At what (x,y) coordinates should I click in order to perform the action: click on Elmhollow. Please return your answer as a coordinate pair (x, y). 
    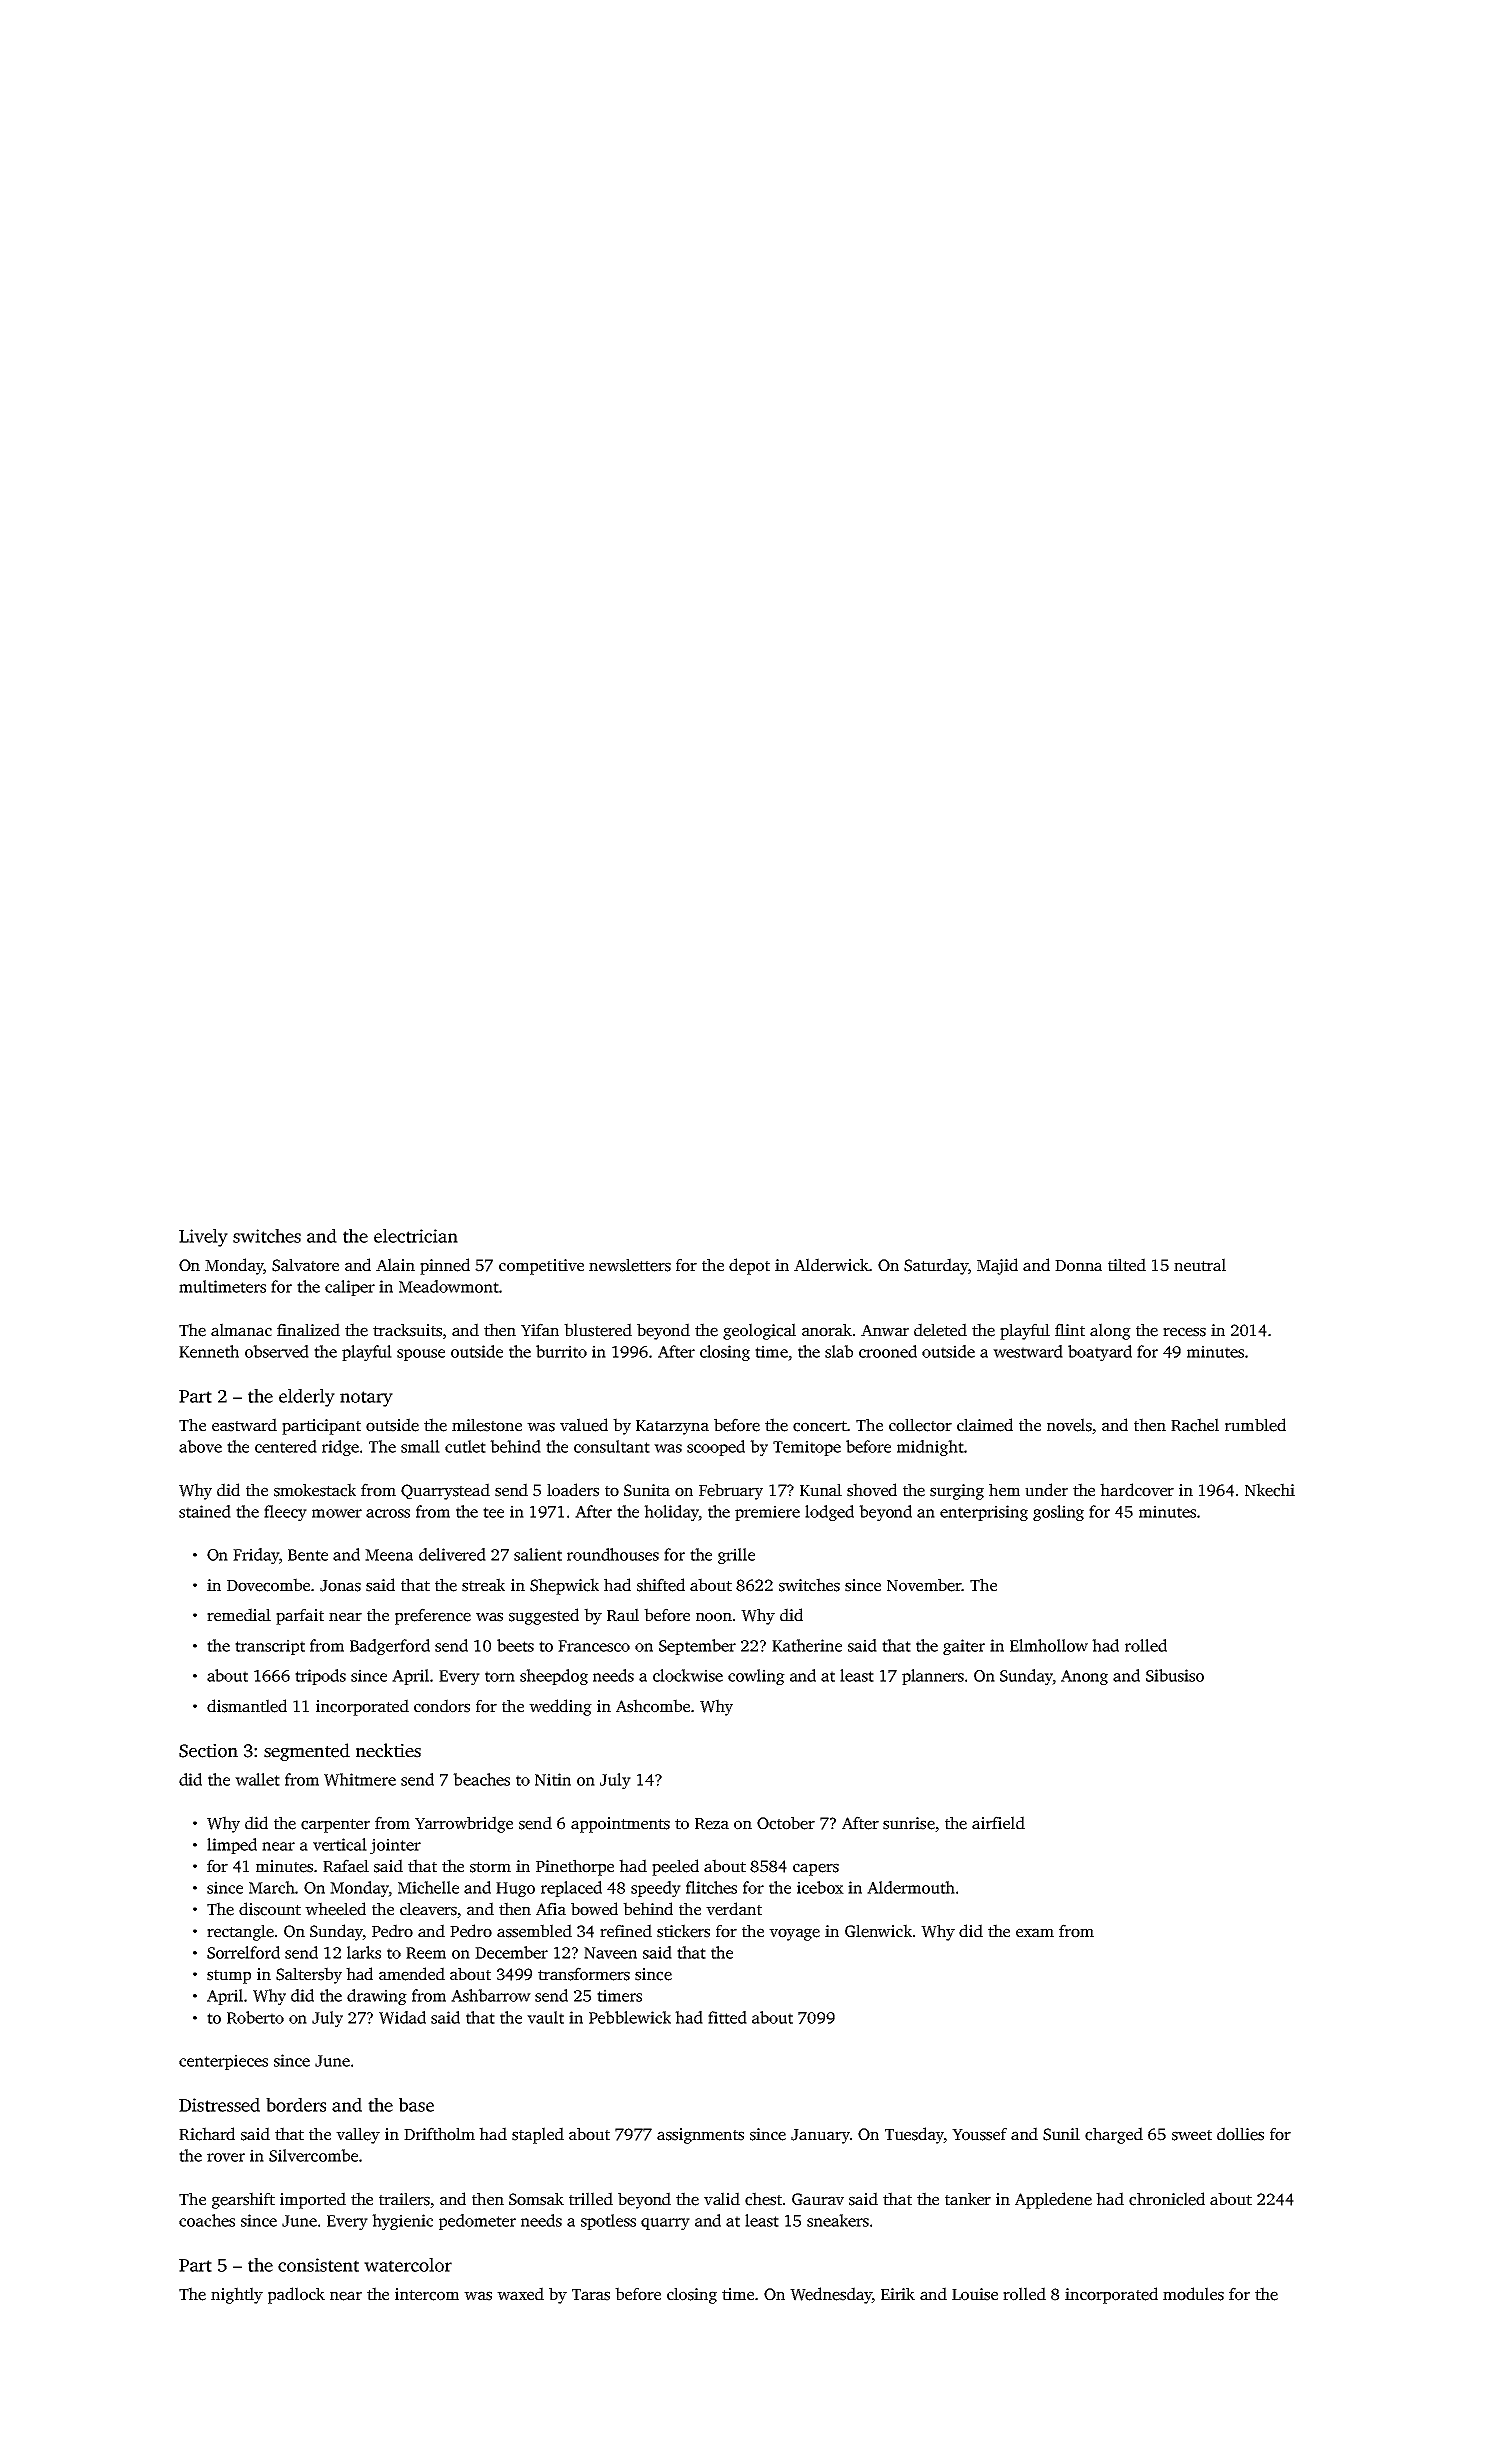
    Looking at the image, I should click on (1049, 1645).
